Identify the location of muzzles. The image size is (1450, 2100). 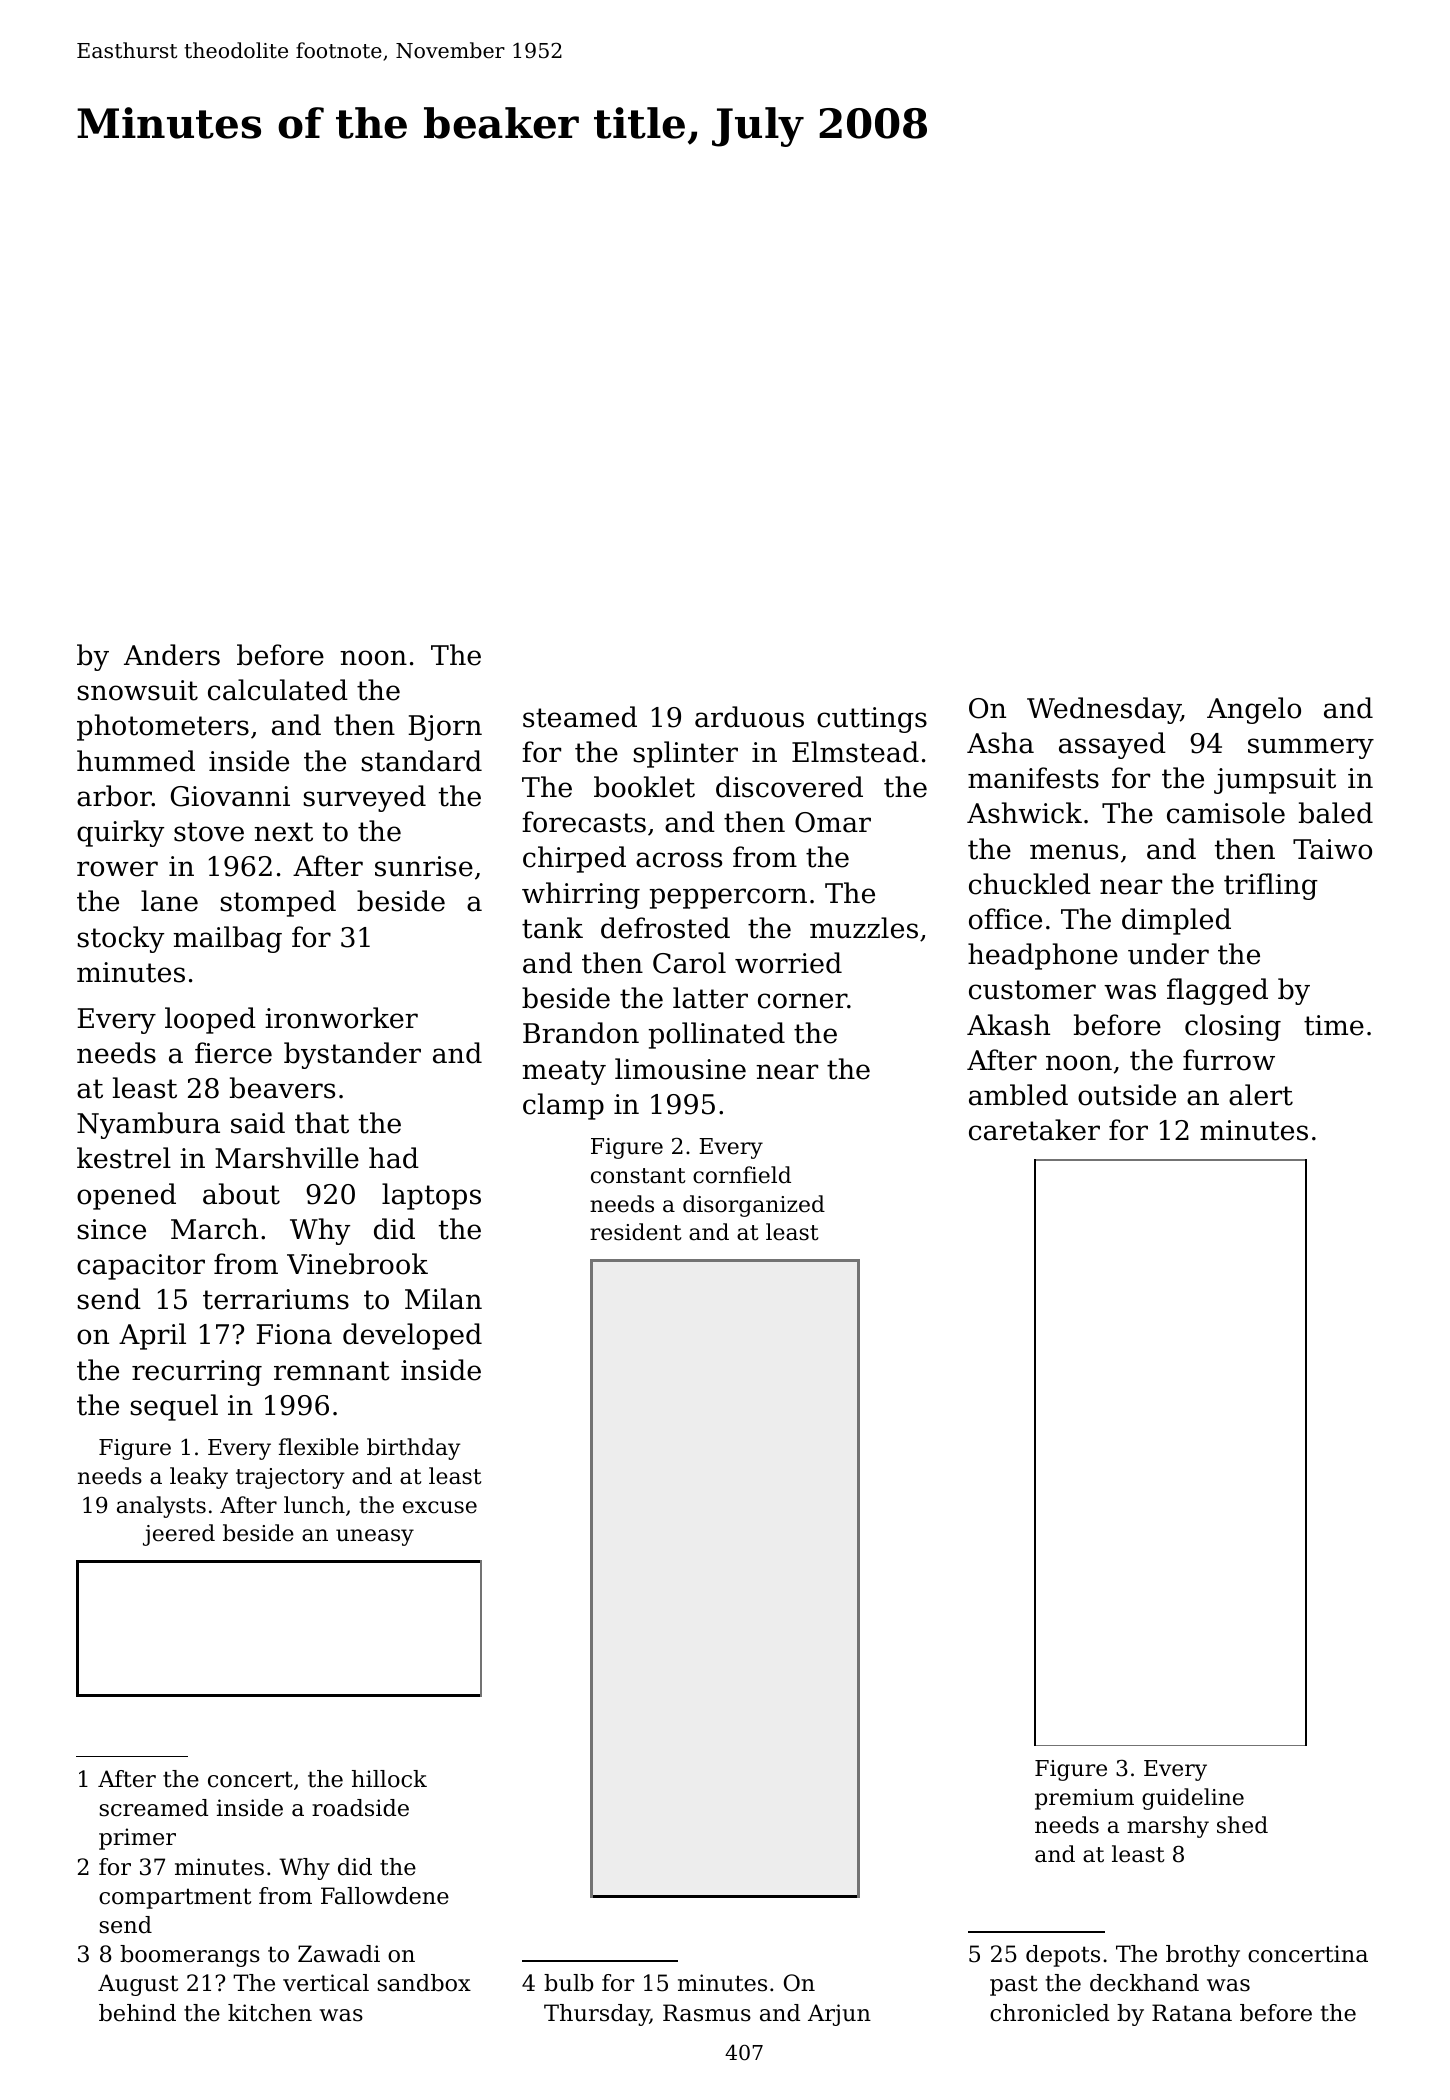
(864, 928).
